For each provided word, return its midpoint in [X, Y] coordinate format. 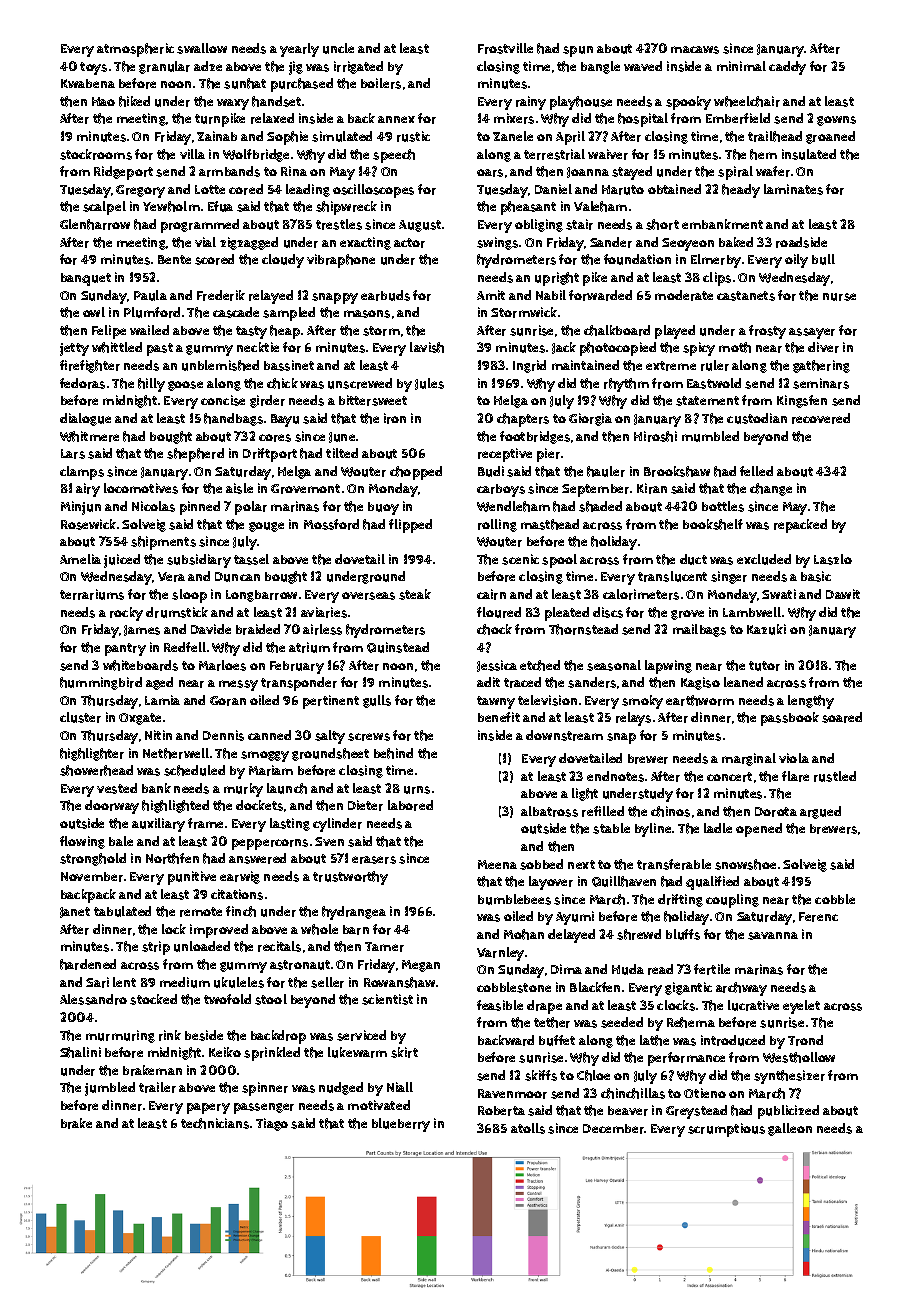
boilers [381, 83]
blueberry [401, 1125]
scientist [387, 999]
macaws [695, 50]
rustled [835, 776]
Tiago [272, 1124]
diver [823, 347]
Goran [228, 701]
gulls [377, 701]
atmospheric [135, 50]
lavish [427, 347]
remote [201, 912]
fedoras [82, 383]
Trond [805, 1040]
